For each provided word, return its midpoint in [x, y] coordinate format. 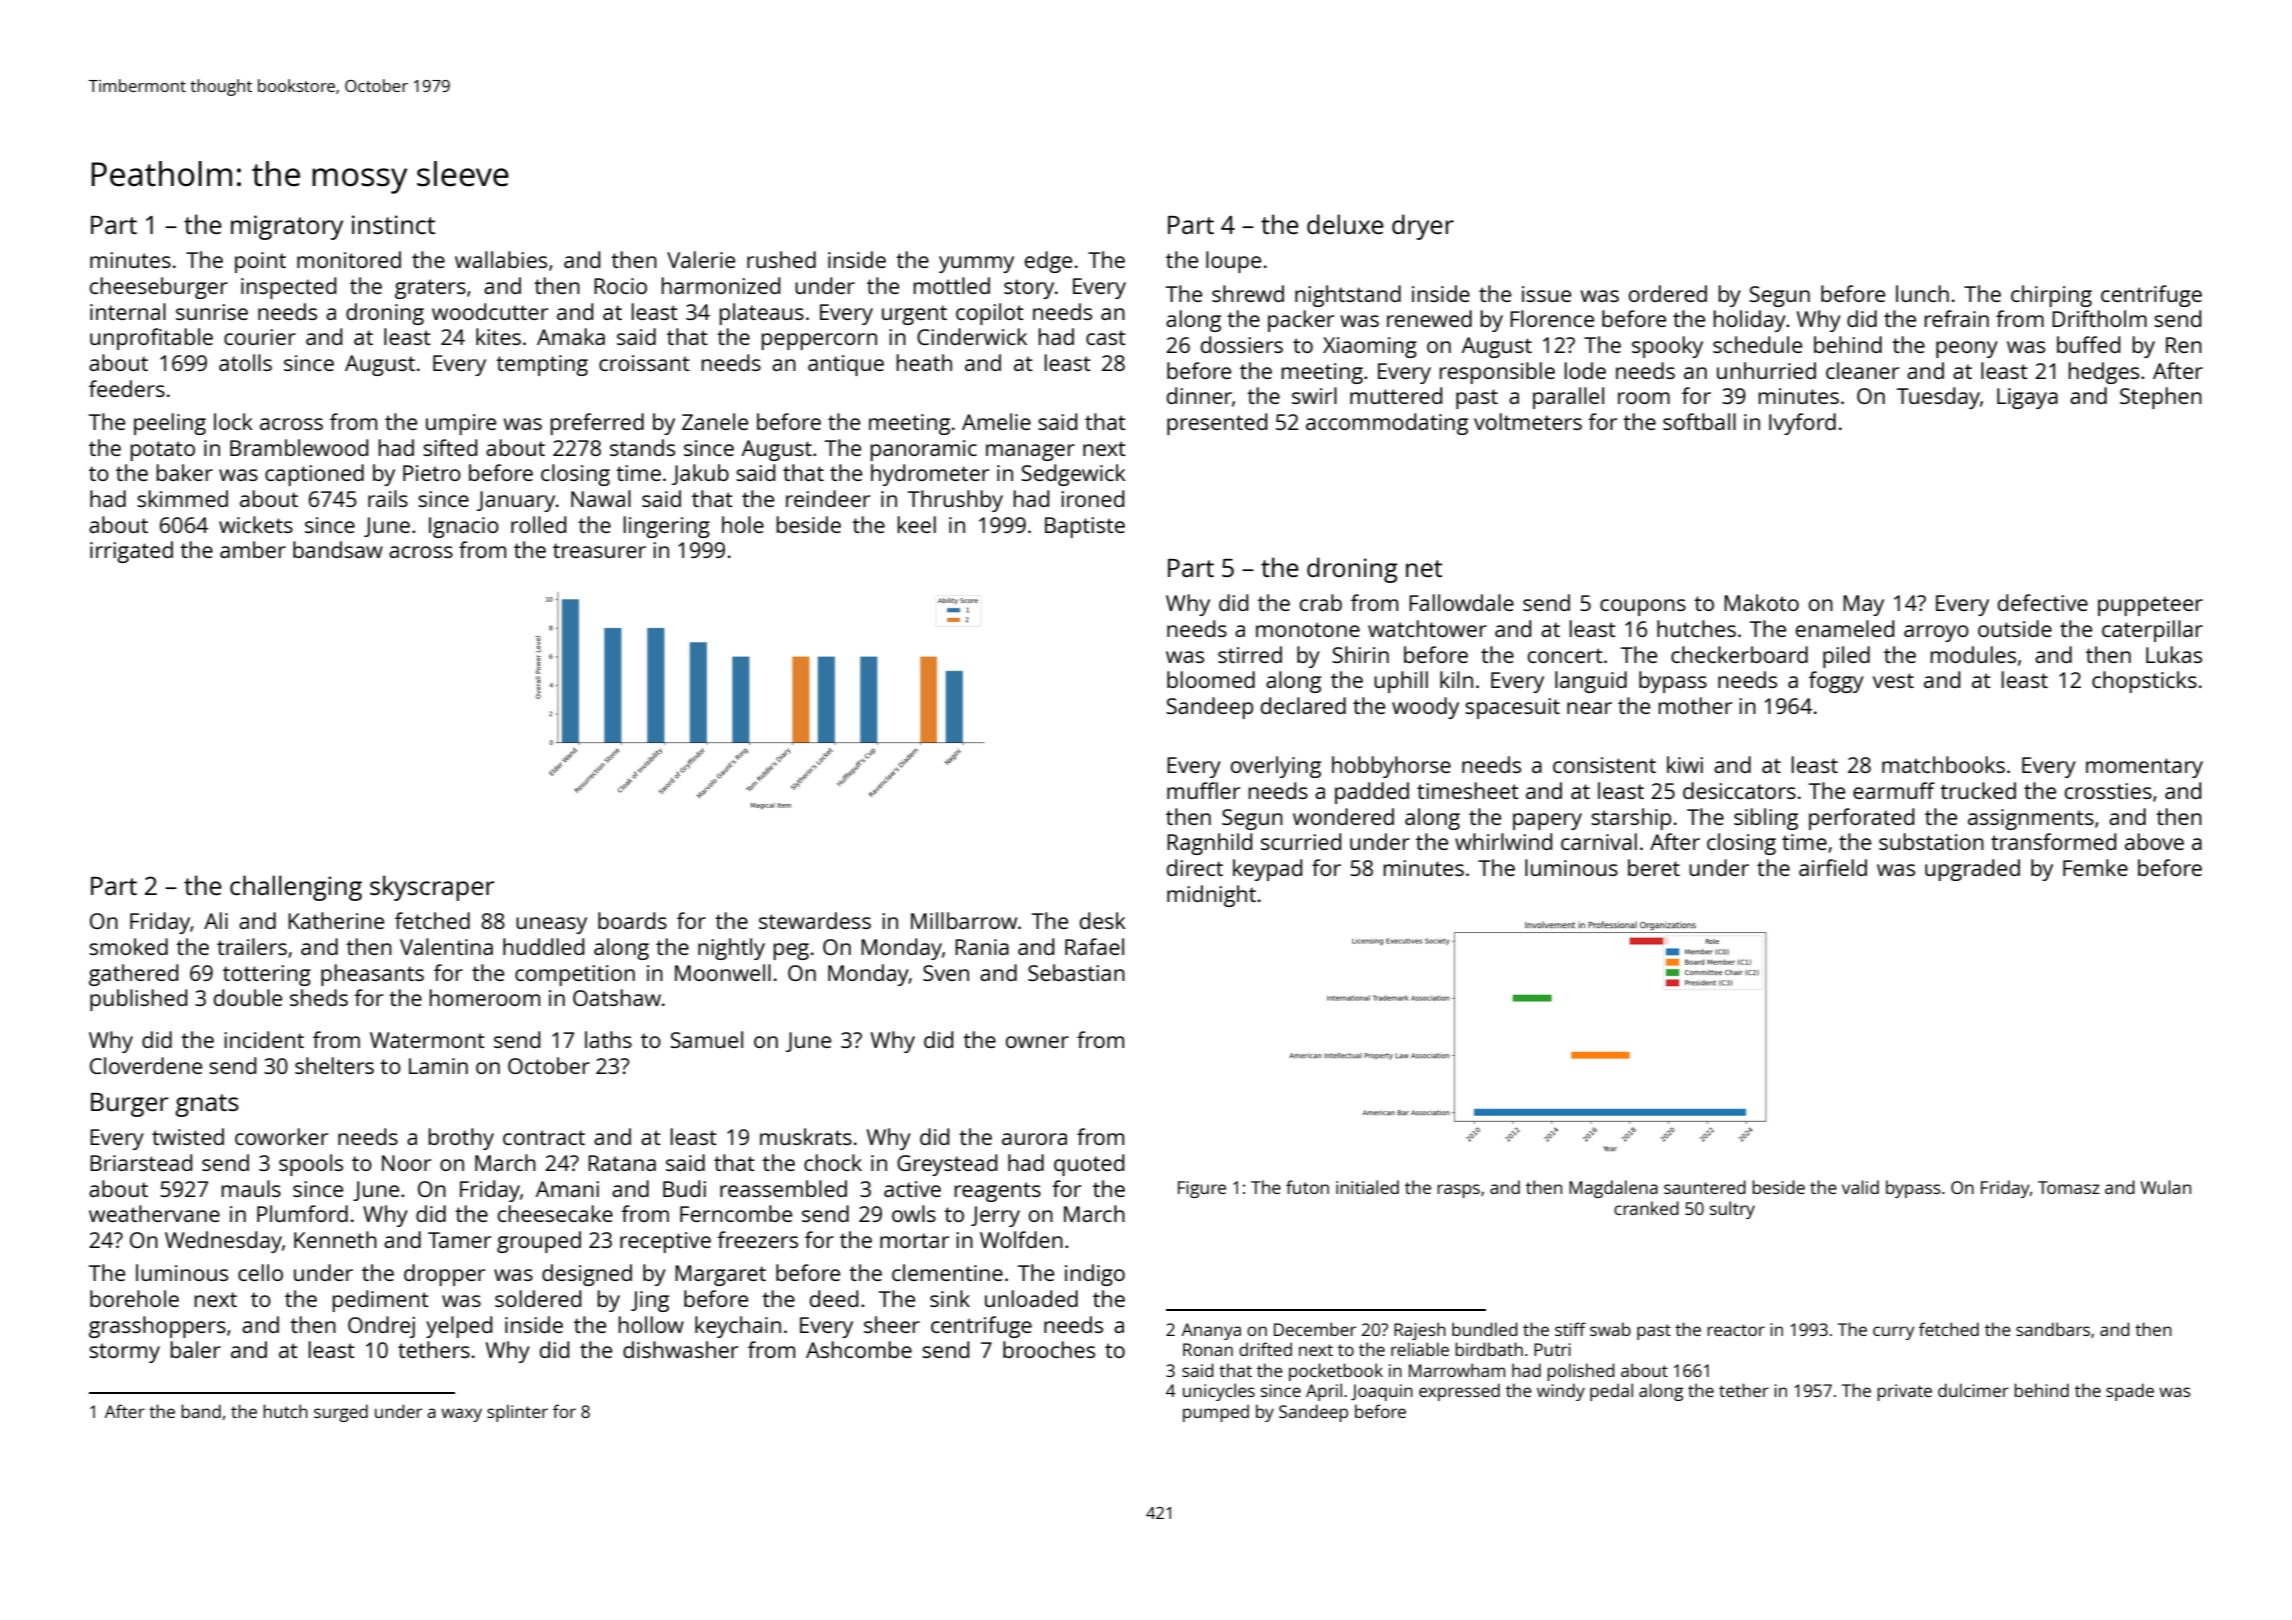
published [138, 1000]
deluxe [1345, 224]
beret [1654, 867]
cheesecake [555, 1213]
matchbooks [1943, 764]
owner [1037, 1042]
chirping [2051, 296]
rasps [1458, 1191]
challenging [296, 888]
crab [1321, 602]
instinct [393, 224]
